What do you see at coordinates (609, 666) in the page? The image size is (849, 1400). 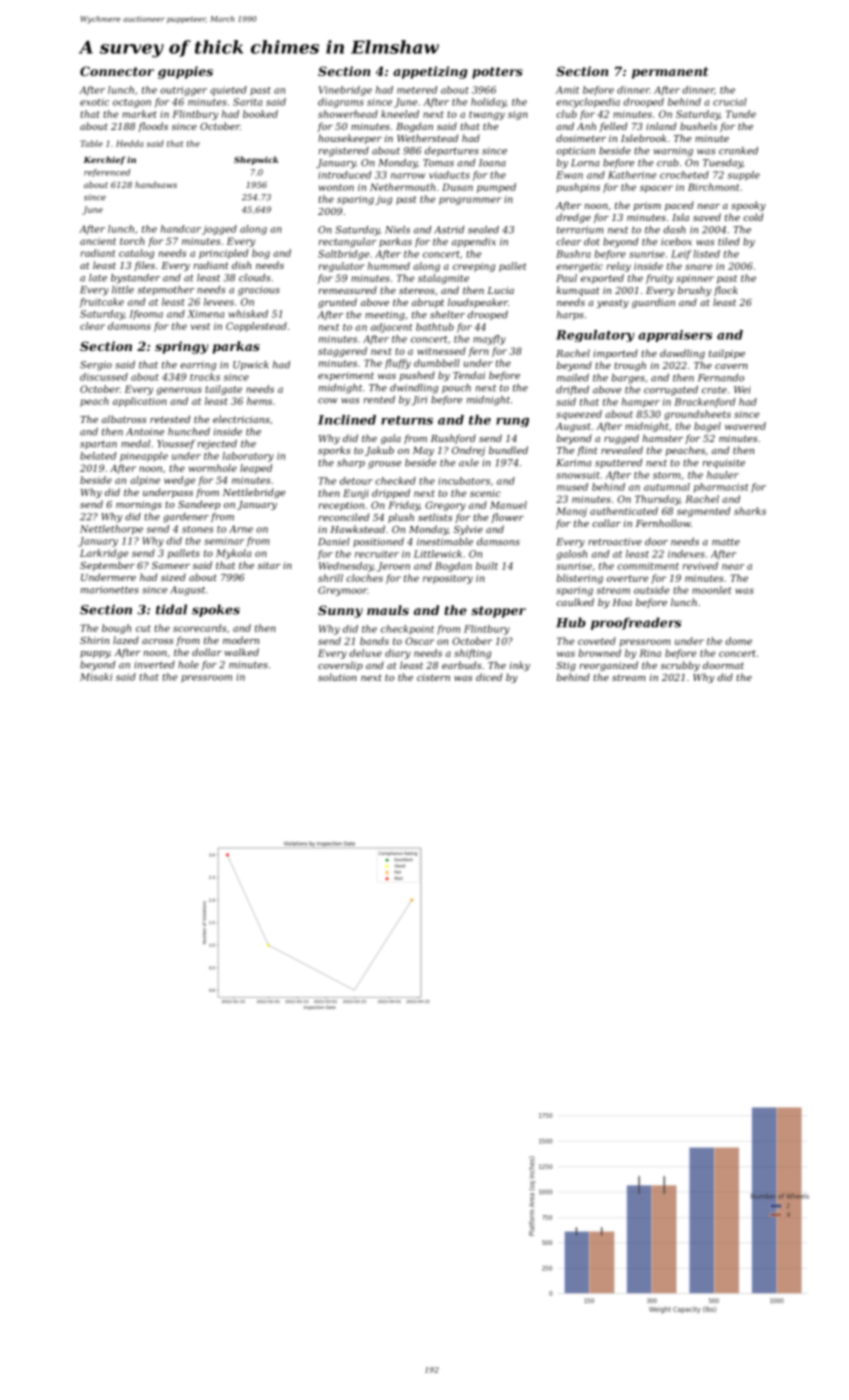 I see `reorganized` at bounding box center [609, 666].
